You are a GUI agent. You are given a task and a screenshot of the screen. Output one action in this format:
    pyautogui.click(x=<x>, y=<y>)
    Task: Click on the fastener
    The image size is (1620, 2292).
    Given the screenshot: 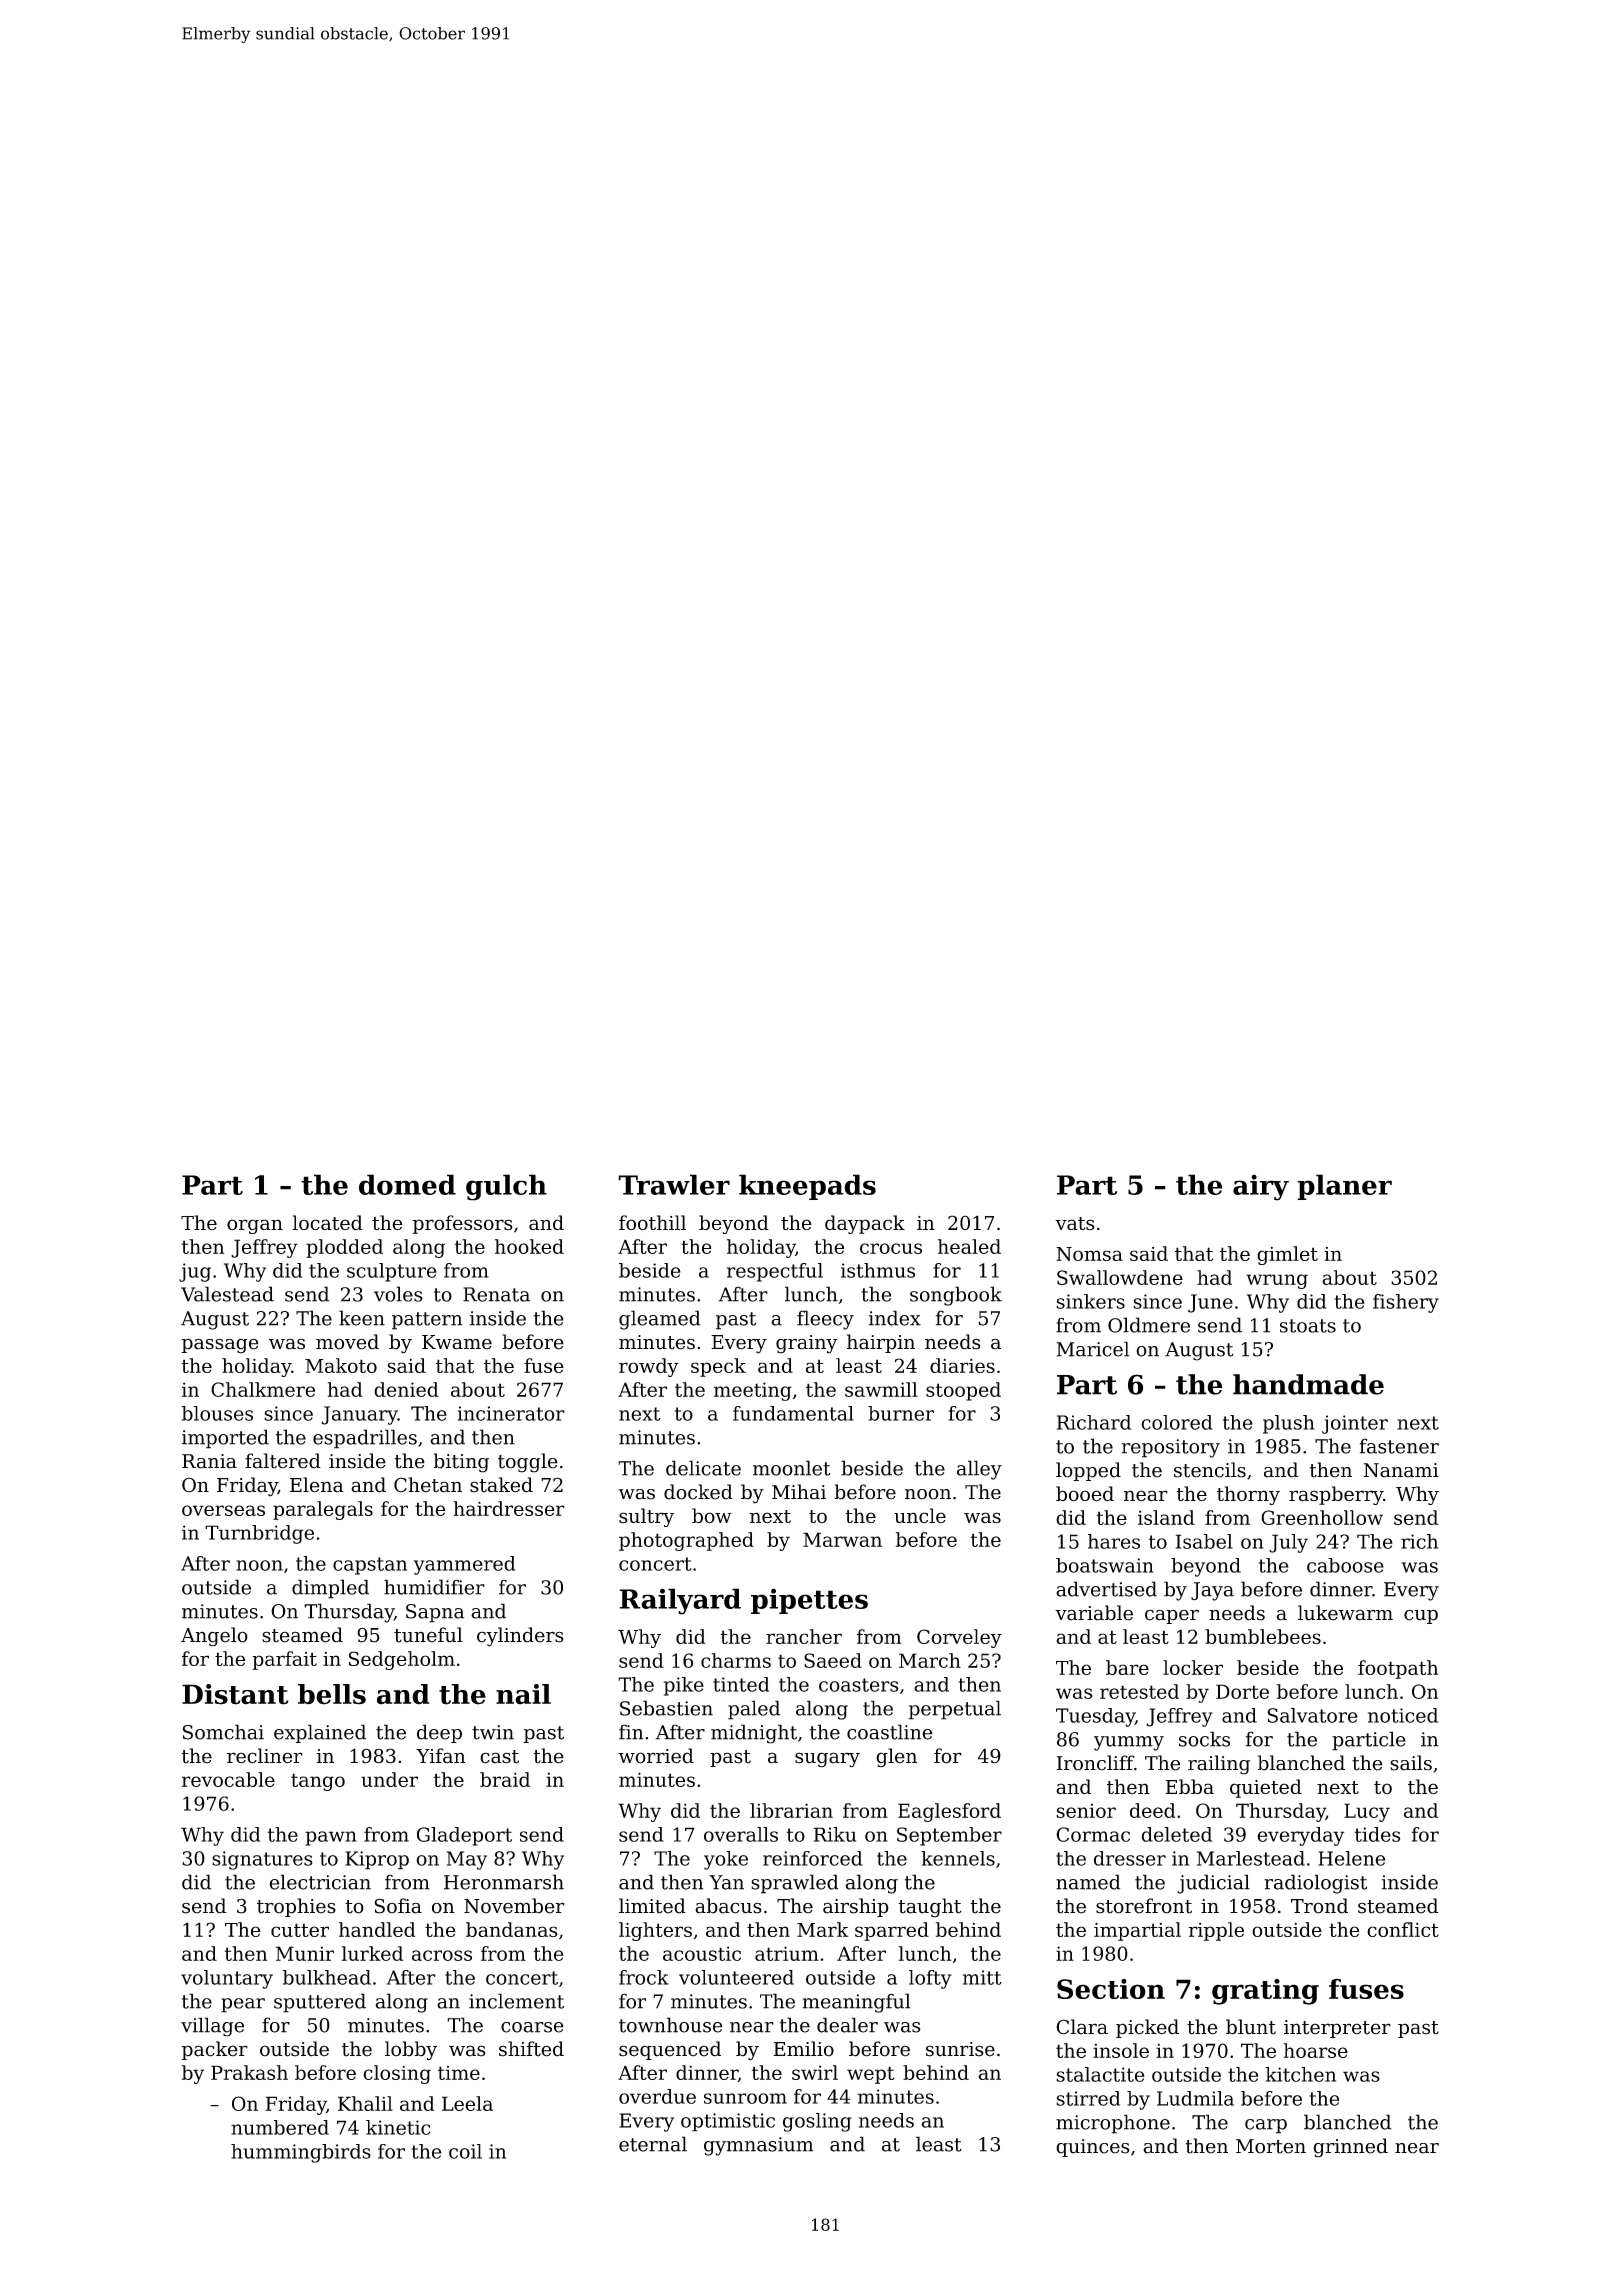 What is the action you would take?
    pyautogui.click(x=1399, y=1446)
